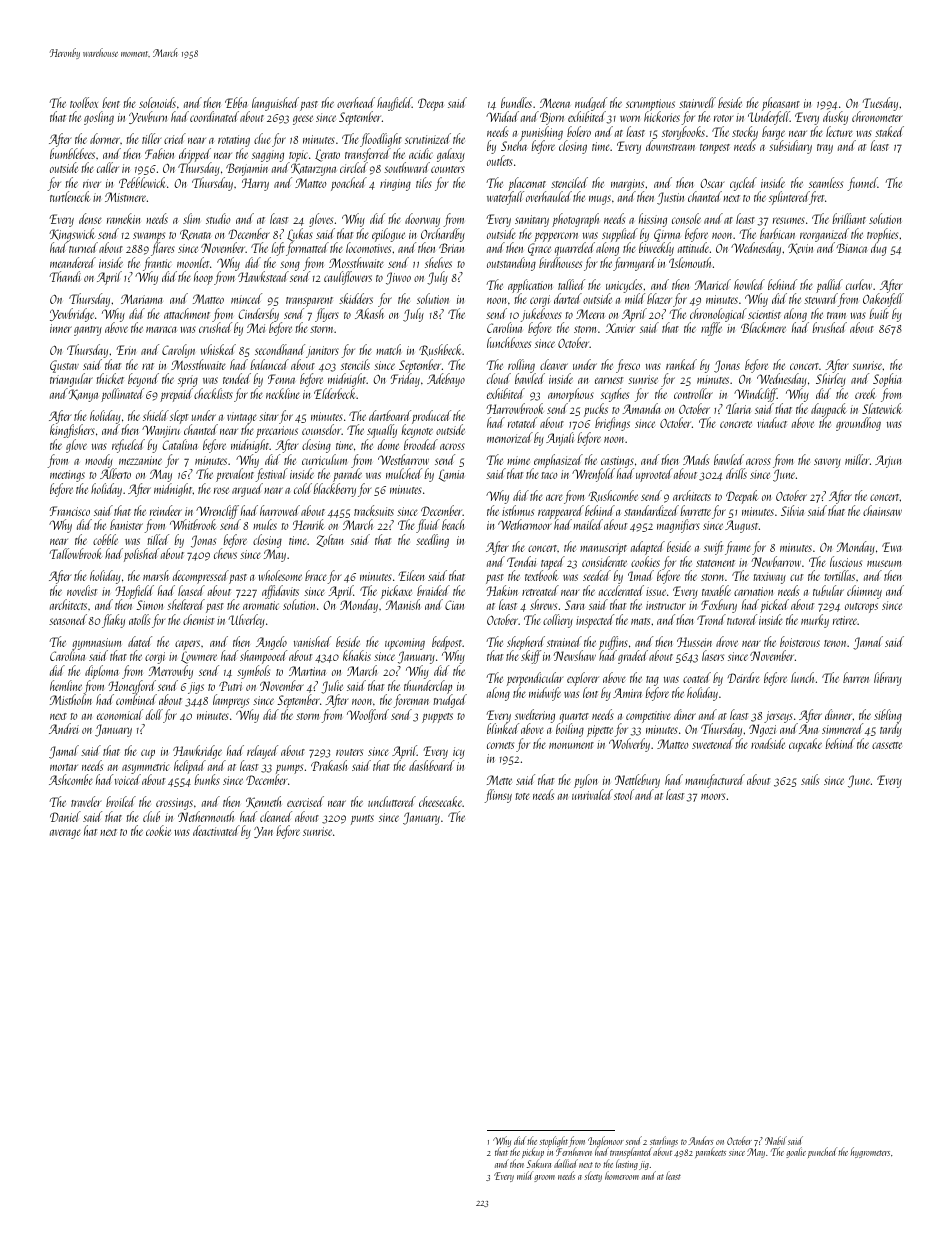  Describe the element at coordinates (263, 832) in the document. I see `Yan` at that location.
